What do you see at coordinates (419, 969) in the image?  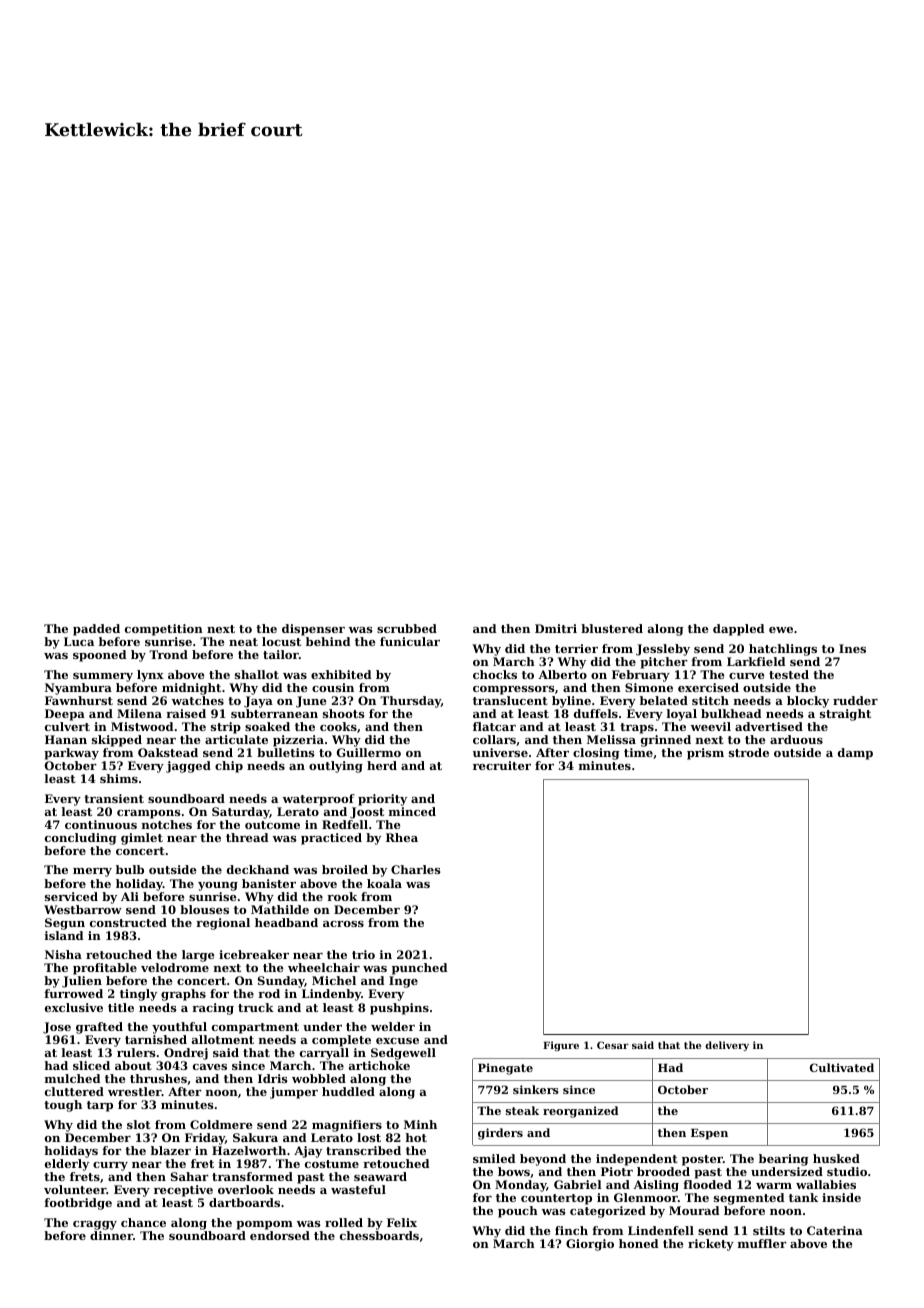 I see `punched` at bounding box center [419, 969].
